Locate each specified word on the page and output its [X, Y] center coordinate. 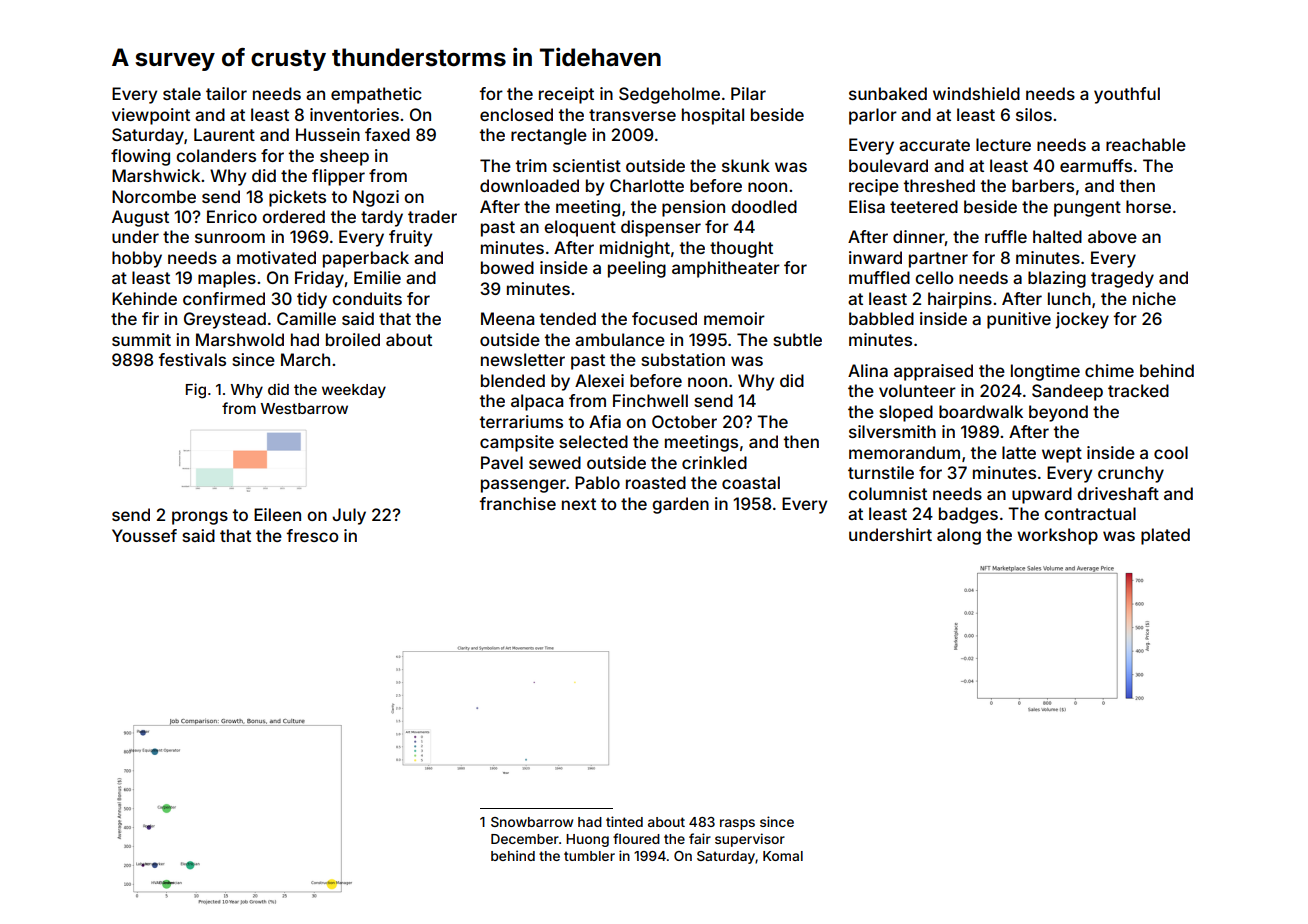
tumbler [589, 856]
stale [182, 93]
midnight [635, 249]
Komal [783, 856]
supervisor [750, 840]
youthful [1127, 95]
